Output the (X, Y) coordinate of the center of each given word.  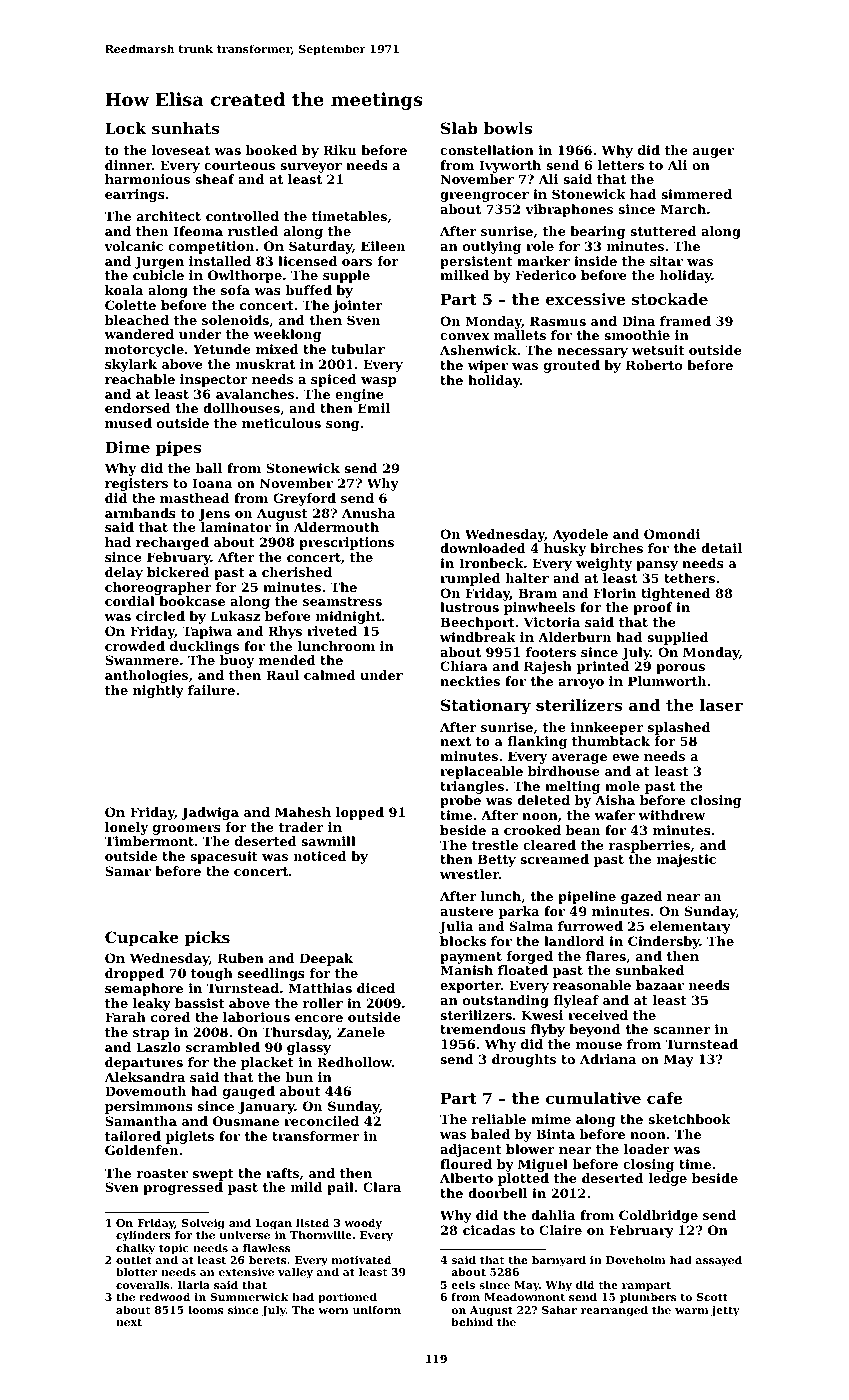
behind (472, 1322)
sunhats (186, 128)
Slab (459, 128)
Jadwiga (210, 813)
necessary (592, 353)
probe (460, 801)
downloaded (483, 548)
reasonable (592, 985)
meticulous (281, 423)
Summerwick (249, 1297)
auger (713, 153)
